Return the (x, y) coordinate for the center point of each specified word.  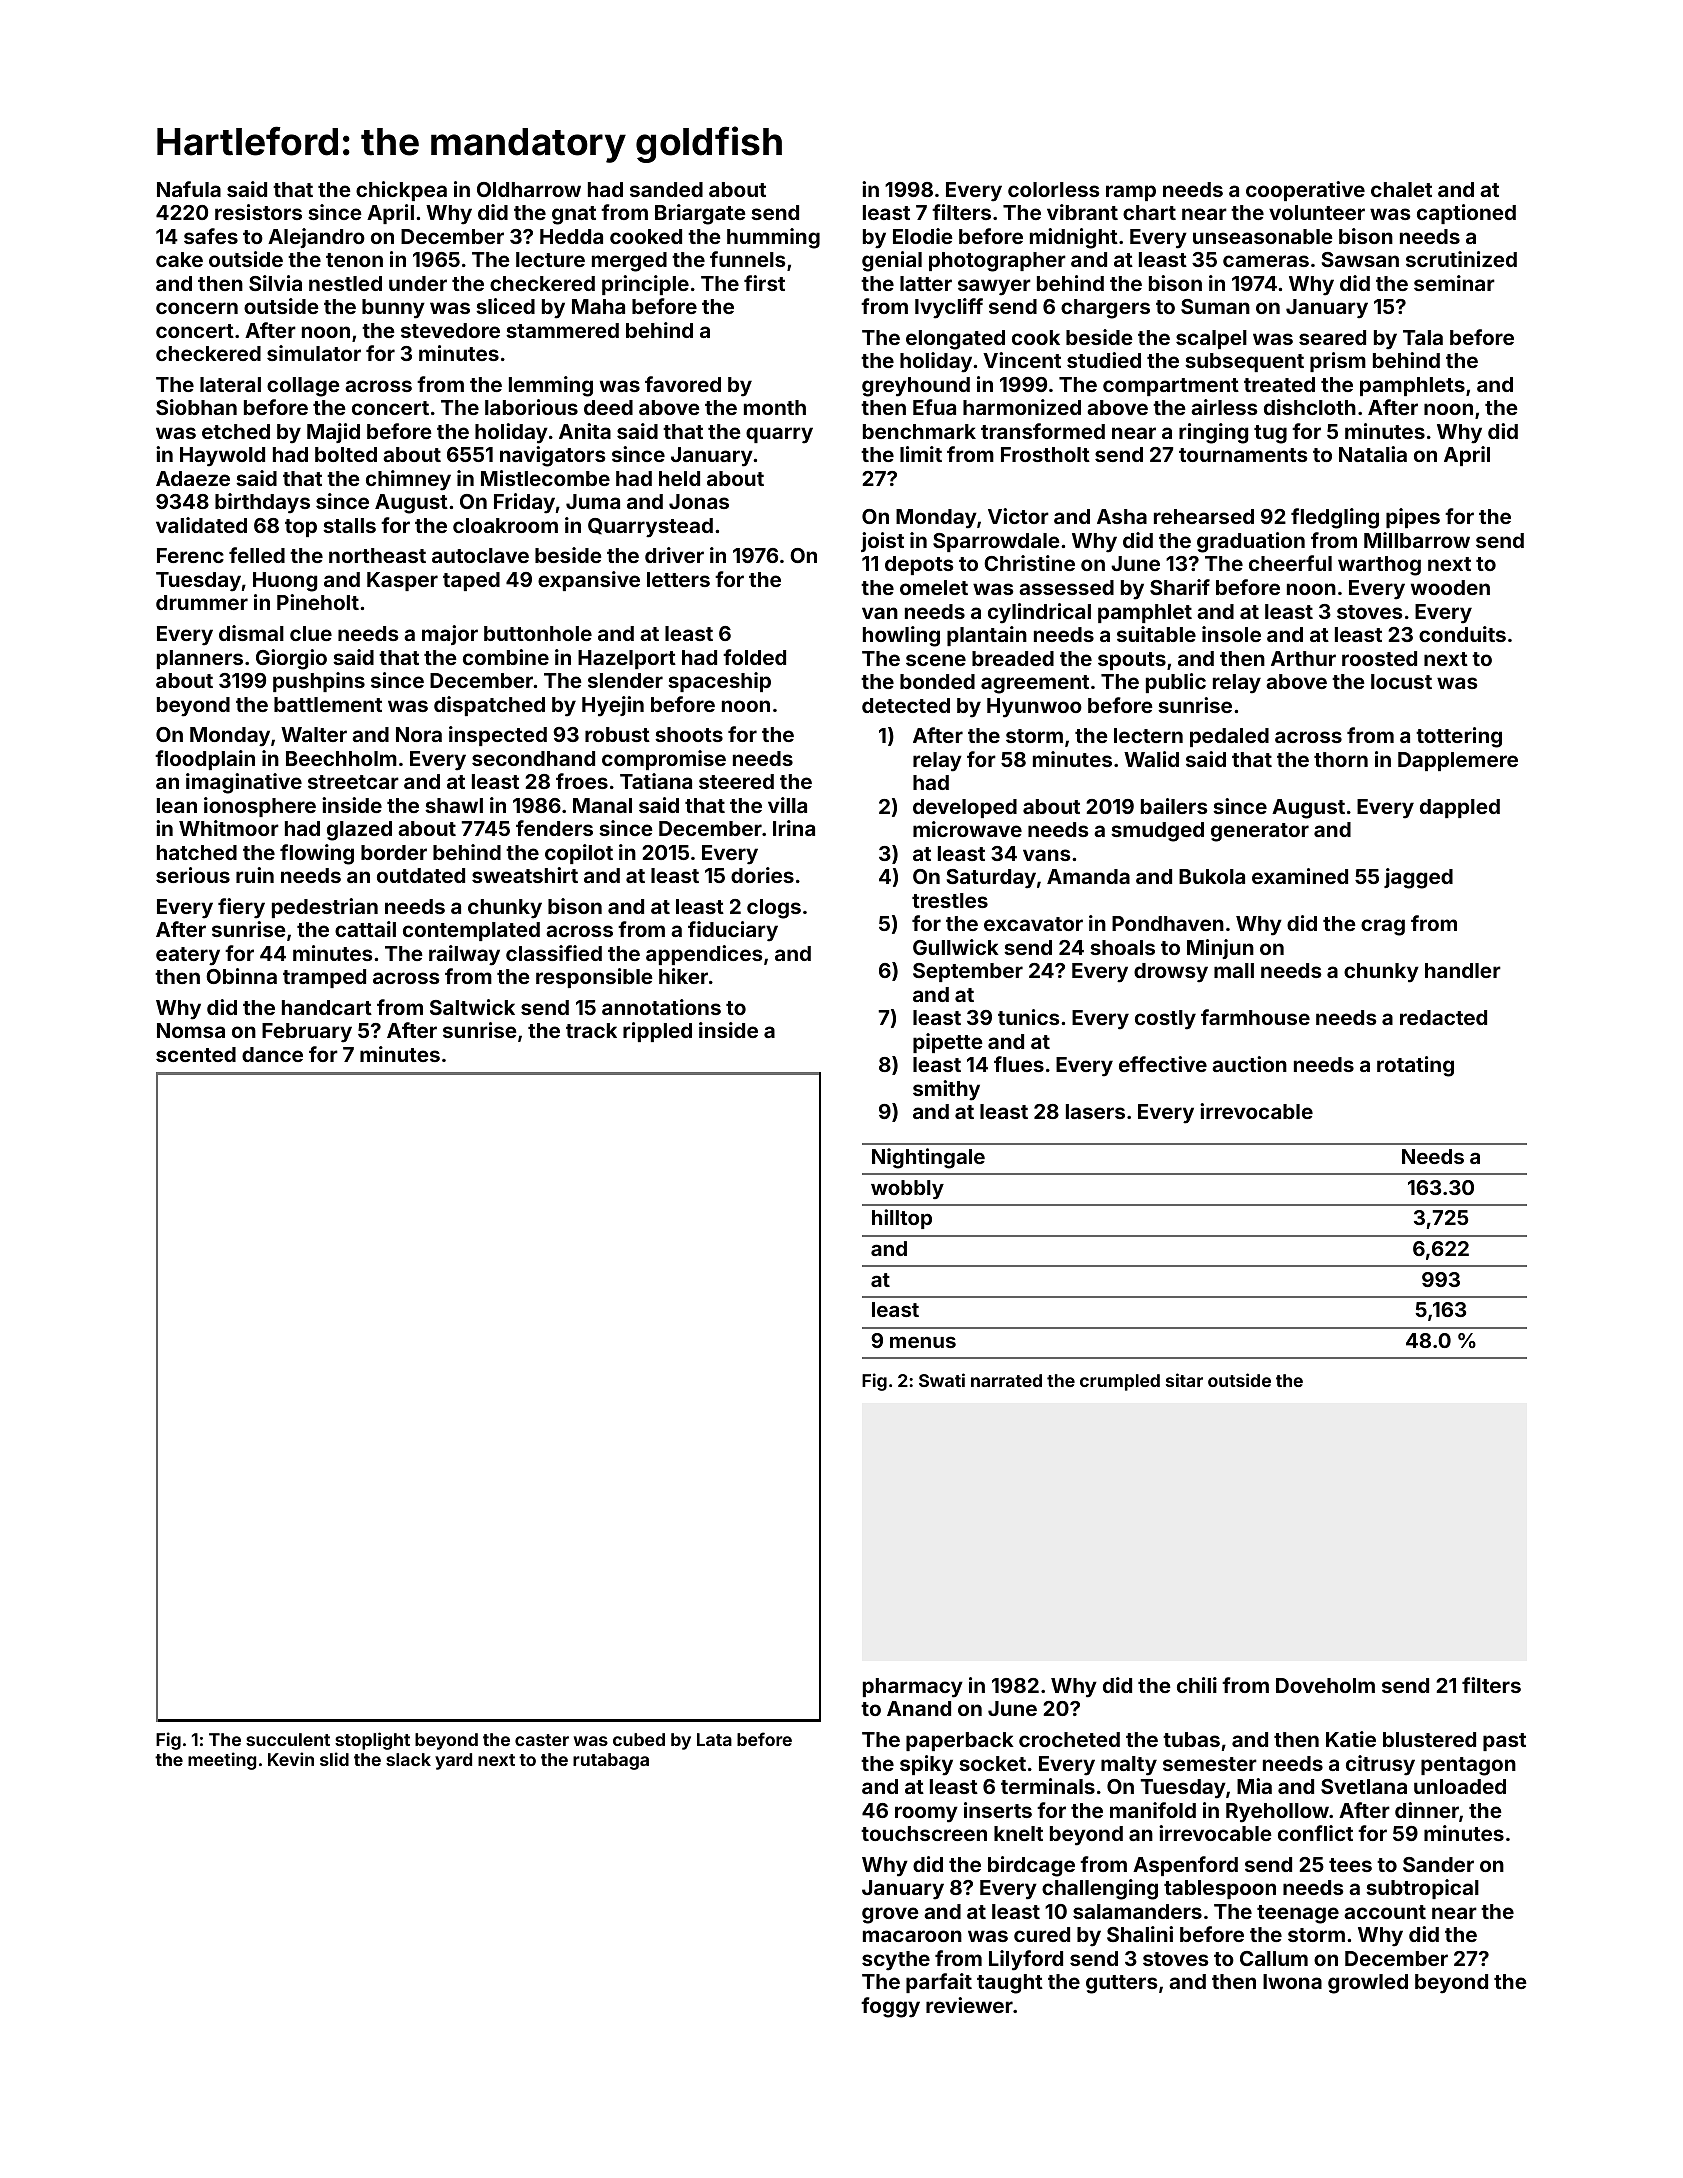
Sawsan (1360, 259)
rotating (1415, 1066)
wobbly (907, 1189)
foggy (890, 2007)
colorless (1054, 189)
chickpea (401, 191)
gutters (1122, 1984)
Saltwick (472, 1007)
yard (453, 1761)
